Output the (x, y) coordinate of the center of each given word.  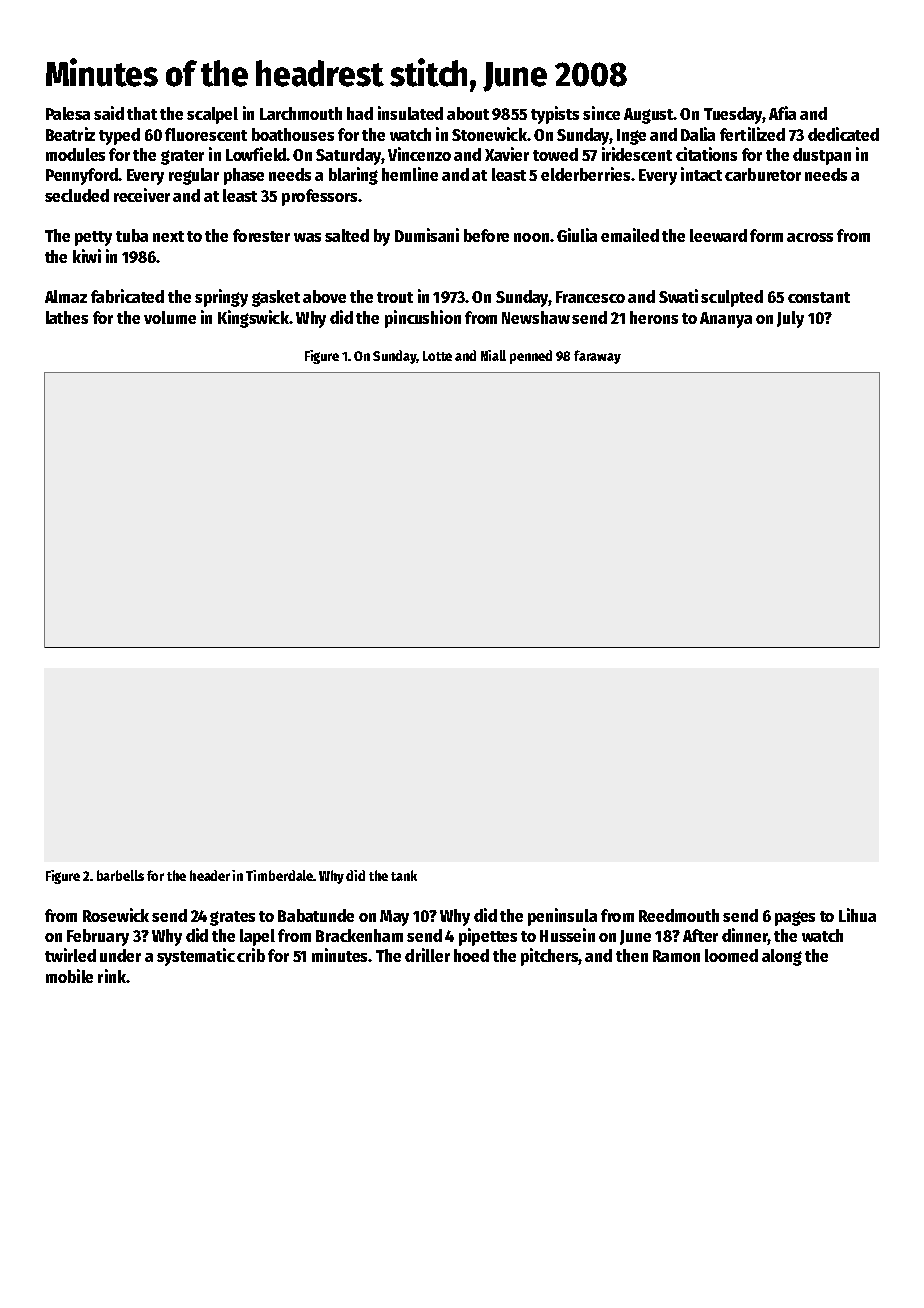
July (790, 319)
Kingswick (253, 319)
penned (531, 357)
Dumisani (427, 235)
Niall (493, 355)
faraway (597, 357)
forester (261, 235)
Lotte (437, 356)
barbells (120, 875)
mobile (69, 976)
